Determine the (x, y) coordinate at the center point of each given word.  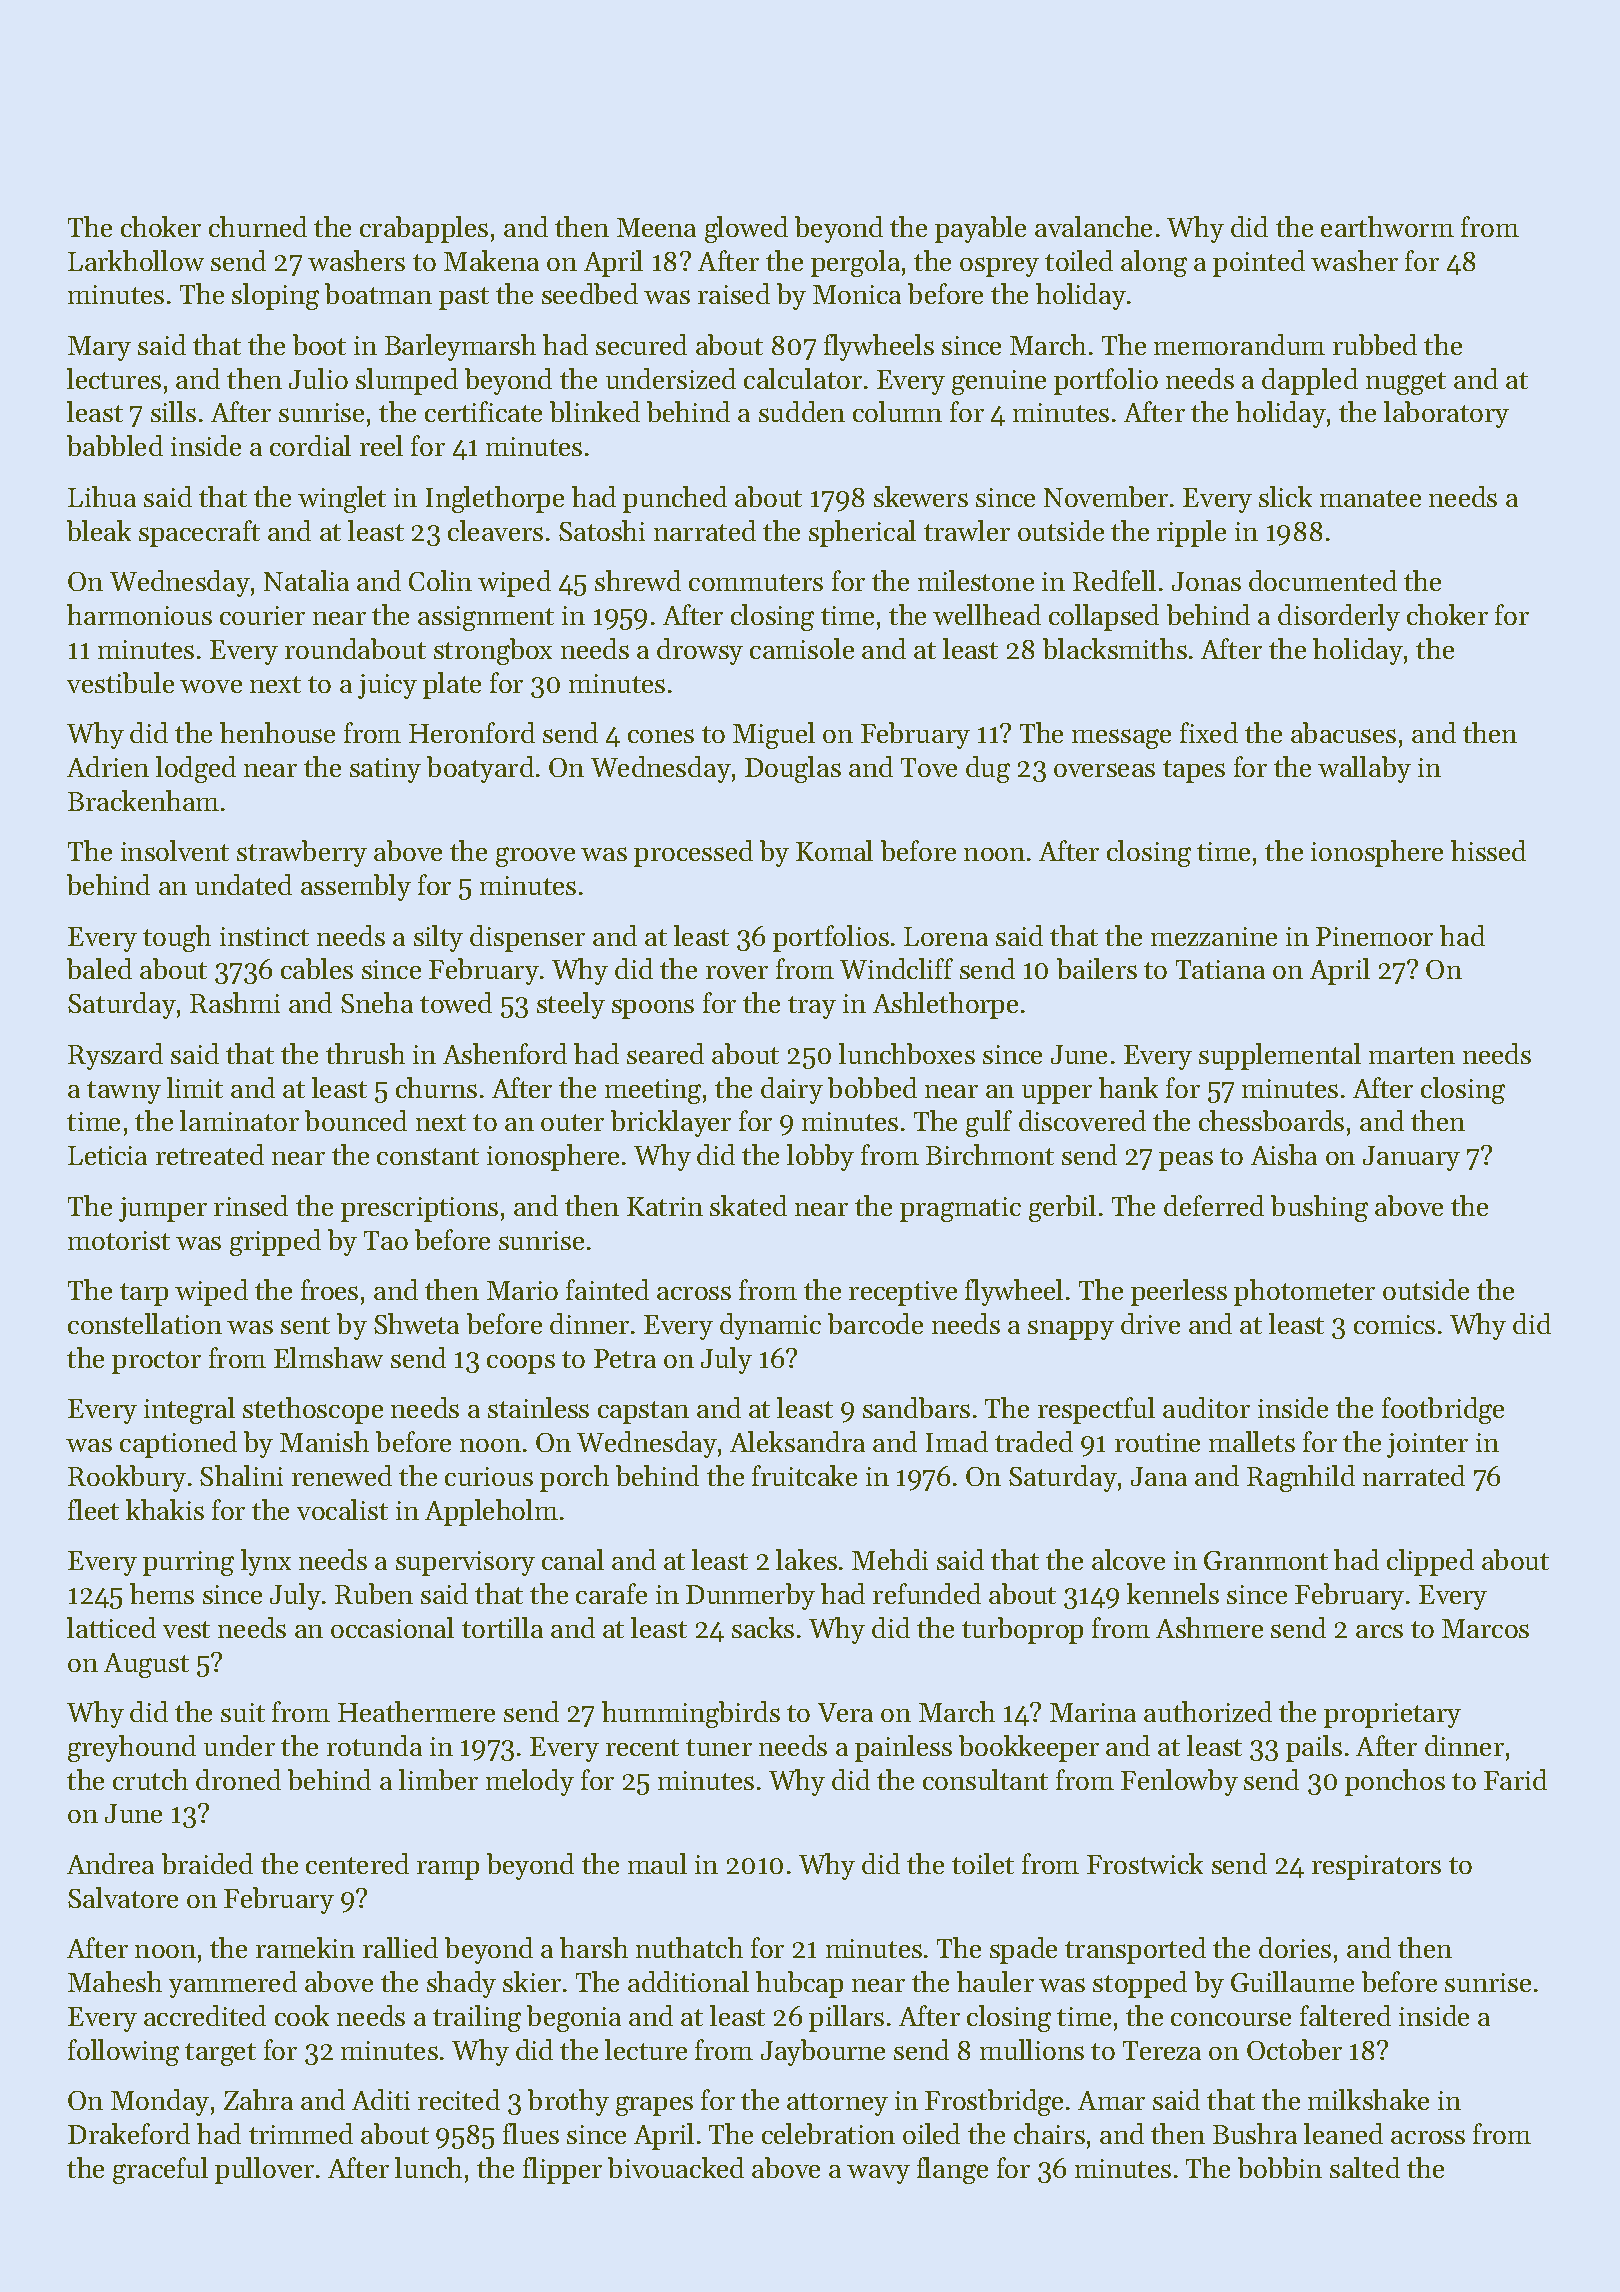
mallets (1252, 1441)
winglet (342, 499)
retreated (210, 1154)
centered (357, 1863)
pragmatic (960, 1209)
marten (1412, 1055)
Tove (929, 767)
